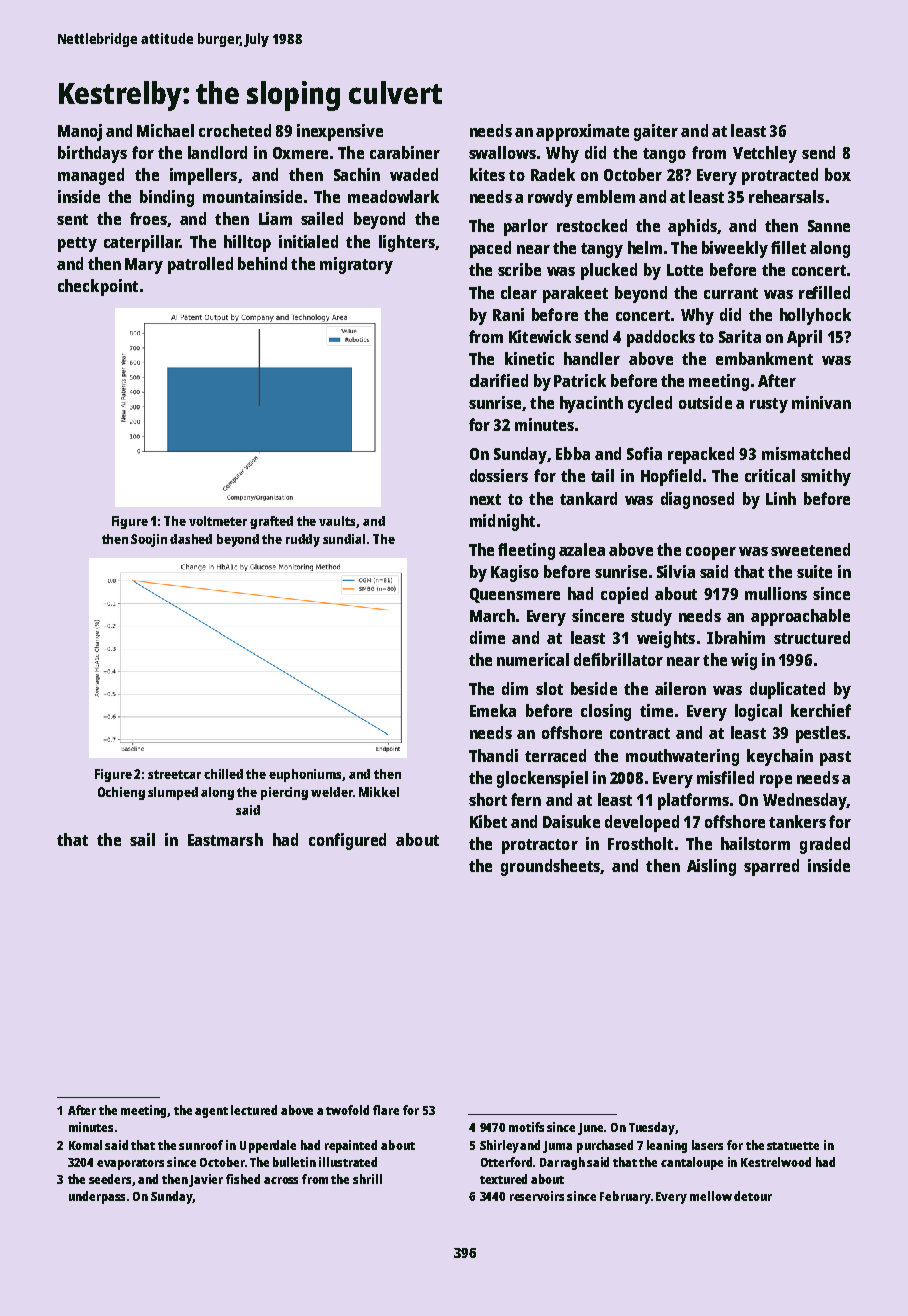 Image resolution: width=908 pixels, height=1316 pixels. Describe the element at coordinates (526, 1127) in the screenshot. I see `motifs` at that location.
